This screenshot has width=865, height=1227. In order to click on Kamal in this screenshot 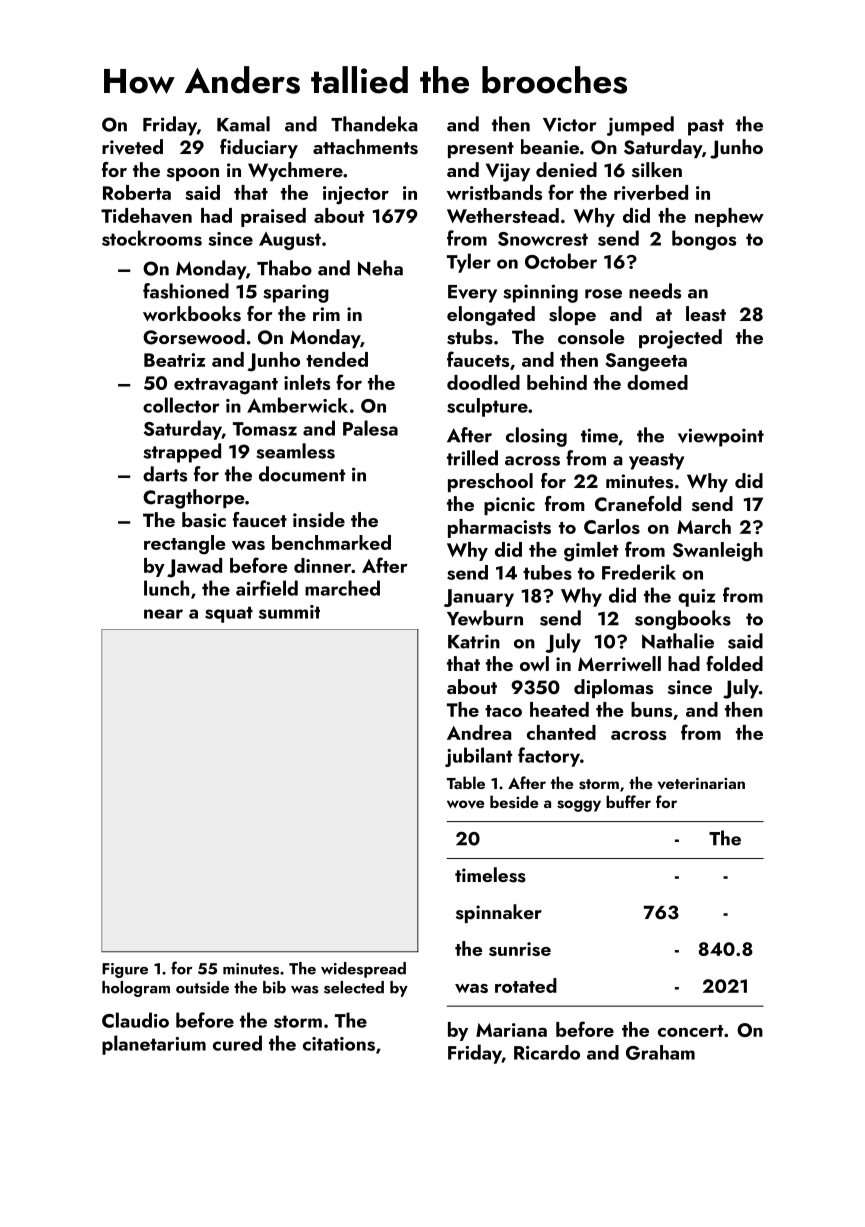, I will do `click(243, 124)`.
